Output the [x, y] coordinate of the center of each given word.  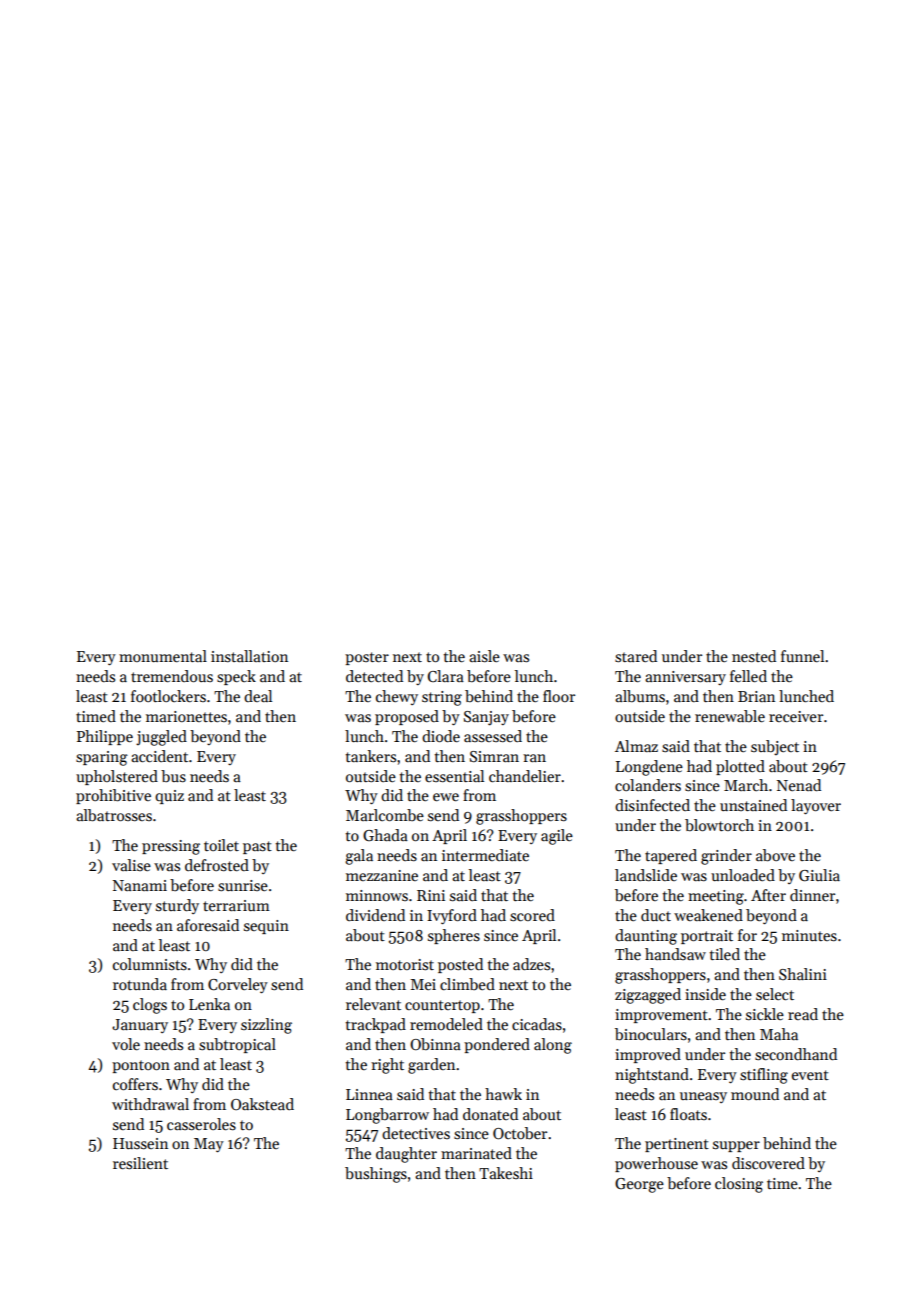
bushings [376, 1175]
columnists [150, 964]
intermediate [485, 855]
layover [816, 806]
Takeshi [506, 1173]
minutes [809, 935]
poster [367, 658]
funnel [802, 656]
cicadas [537, 1024]
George [639, 1185]
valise [131, 865]
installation [249, 656]
